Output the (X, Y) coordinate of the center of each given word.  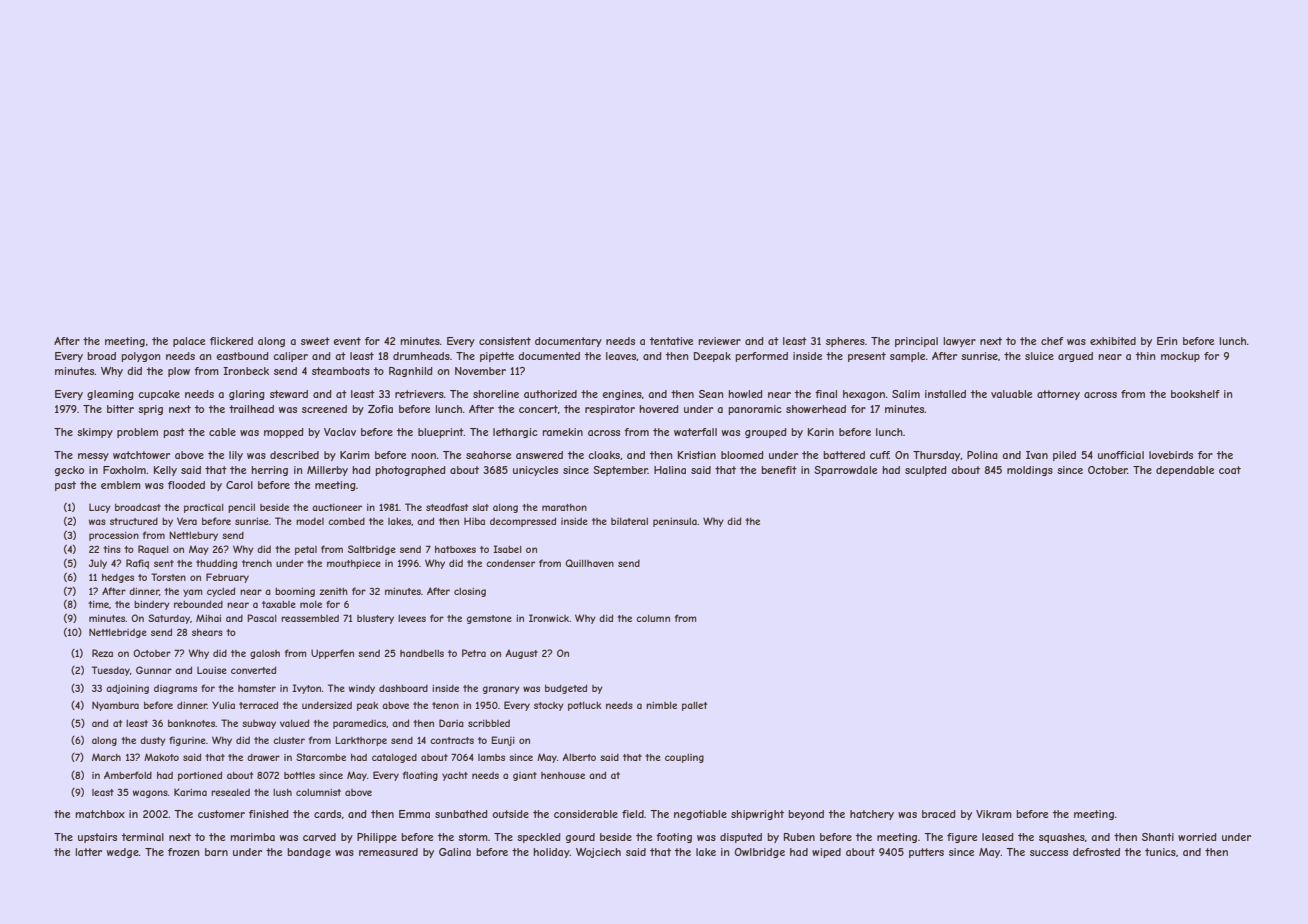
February (227, 578)
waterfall (695, 432)
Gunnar (154, 670)
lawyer (959, 342)
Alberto (579, 757)
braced (939, 814)
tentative (671, 341)
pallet (694, 706)
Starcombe (321, 757)
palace (189, 342)
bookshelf (1195, 394)
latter (88, 852)
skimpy (95, 433)
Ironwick (549, 618)
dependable (1185, 471)
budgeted (566, 689)
